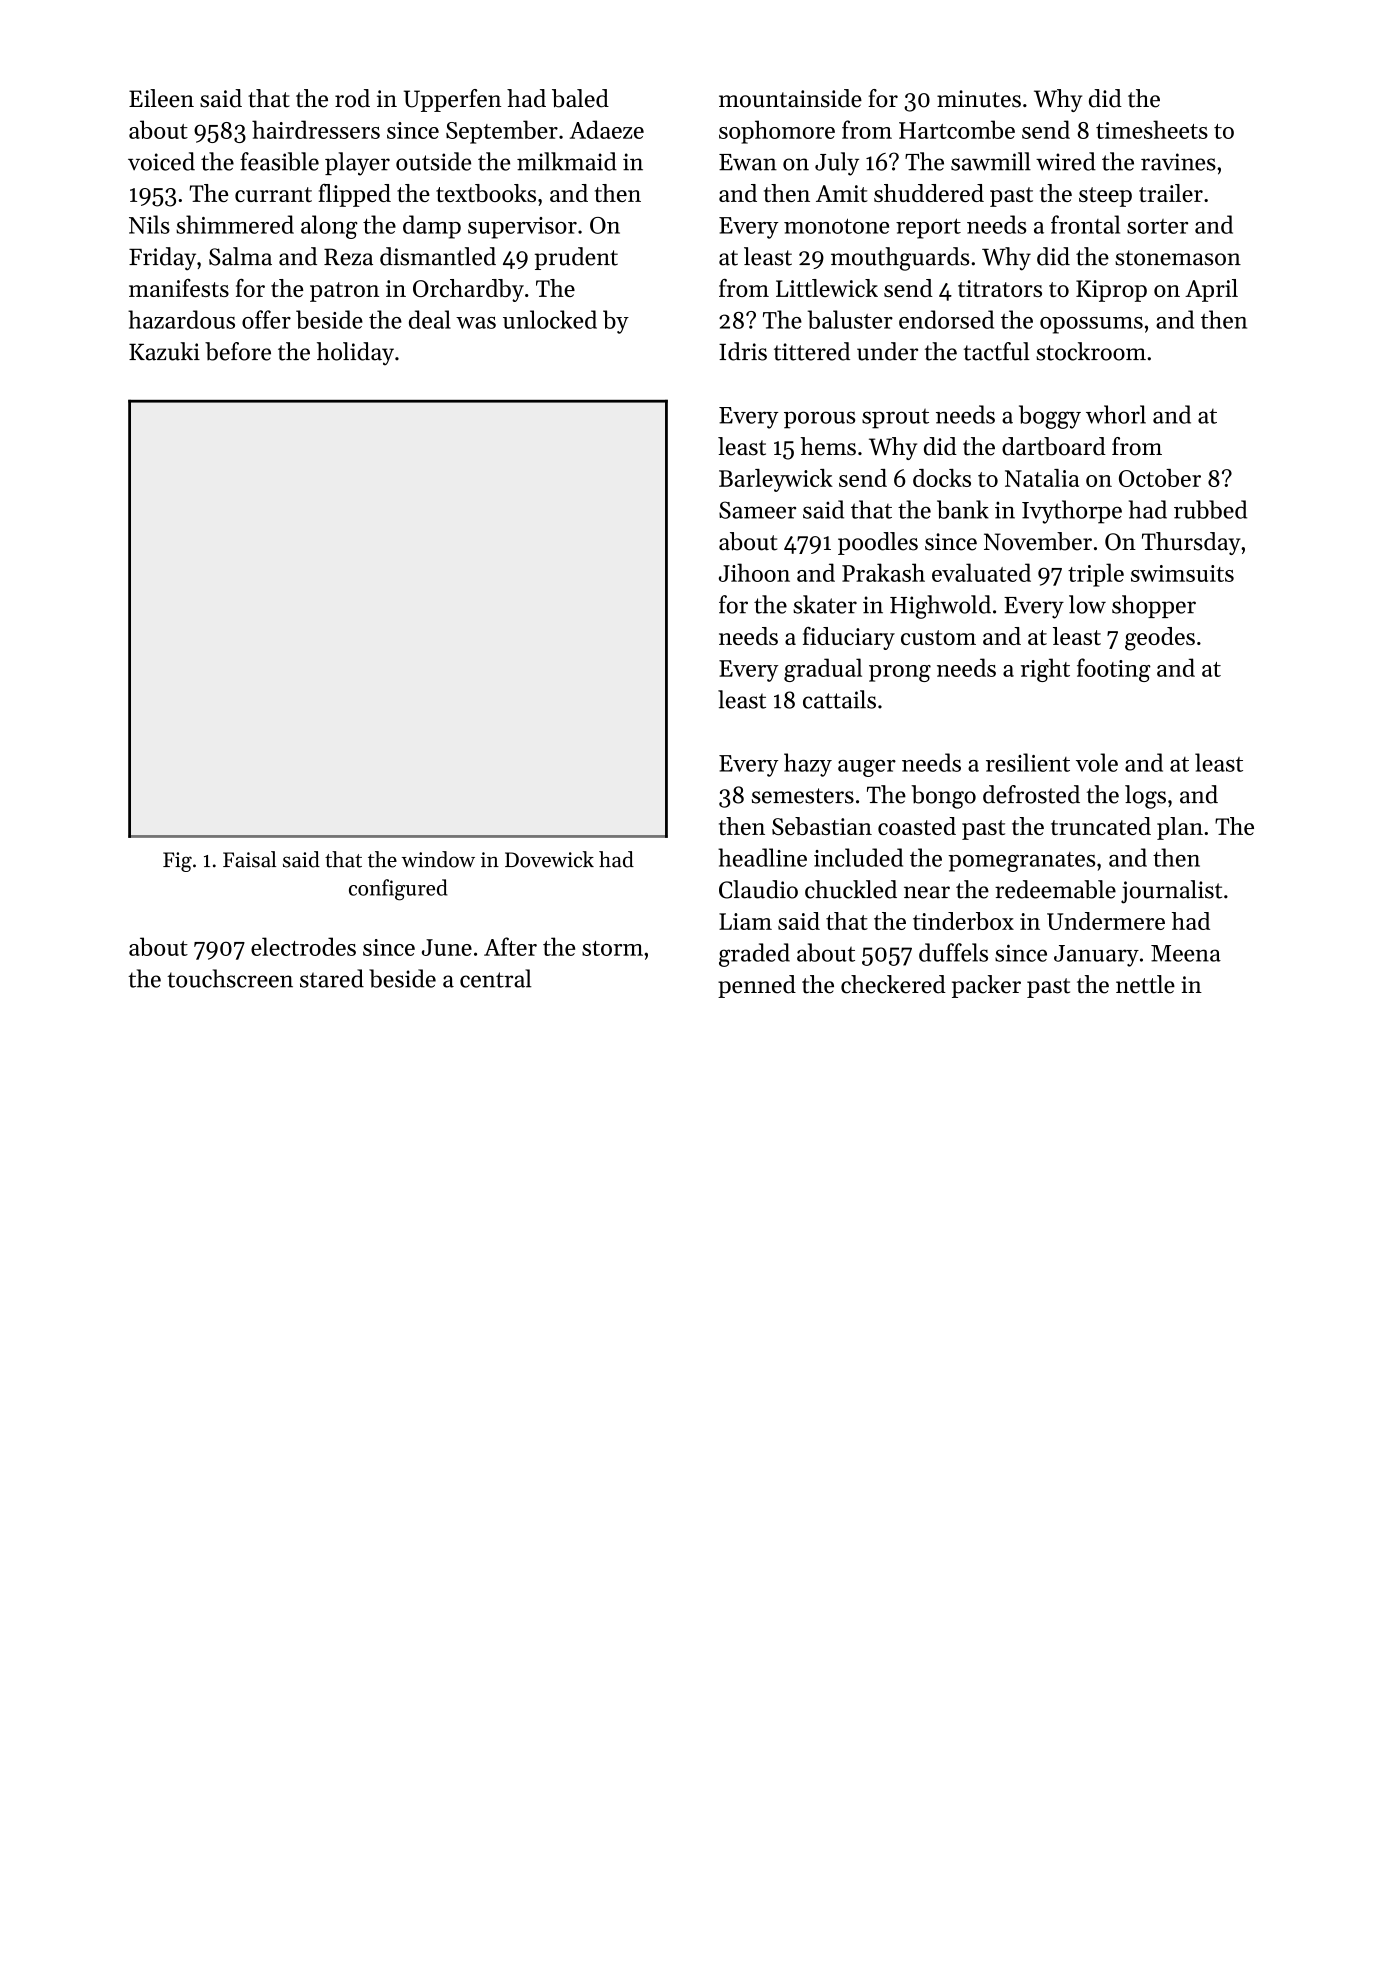 Image resolution: width=1386 pixels, height=1969 pixels. Describe the element at coordinates (161, 98) in the screenshot. I see `Eileen` at that location.
